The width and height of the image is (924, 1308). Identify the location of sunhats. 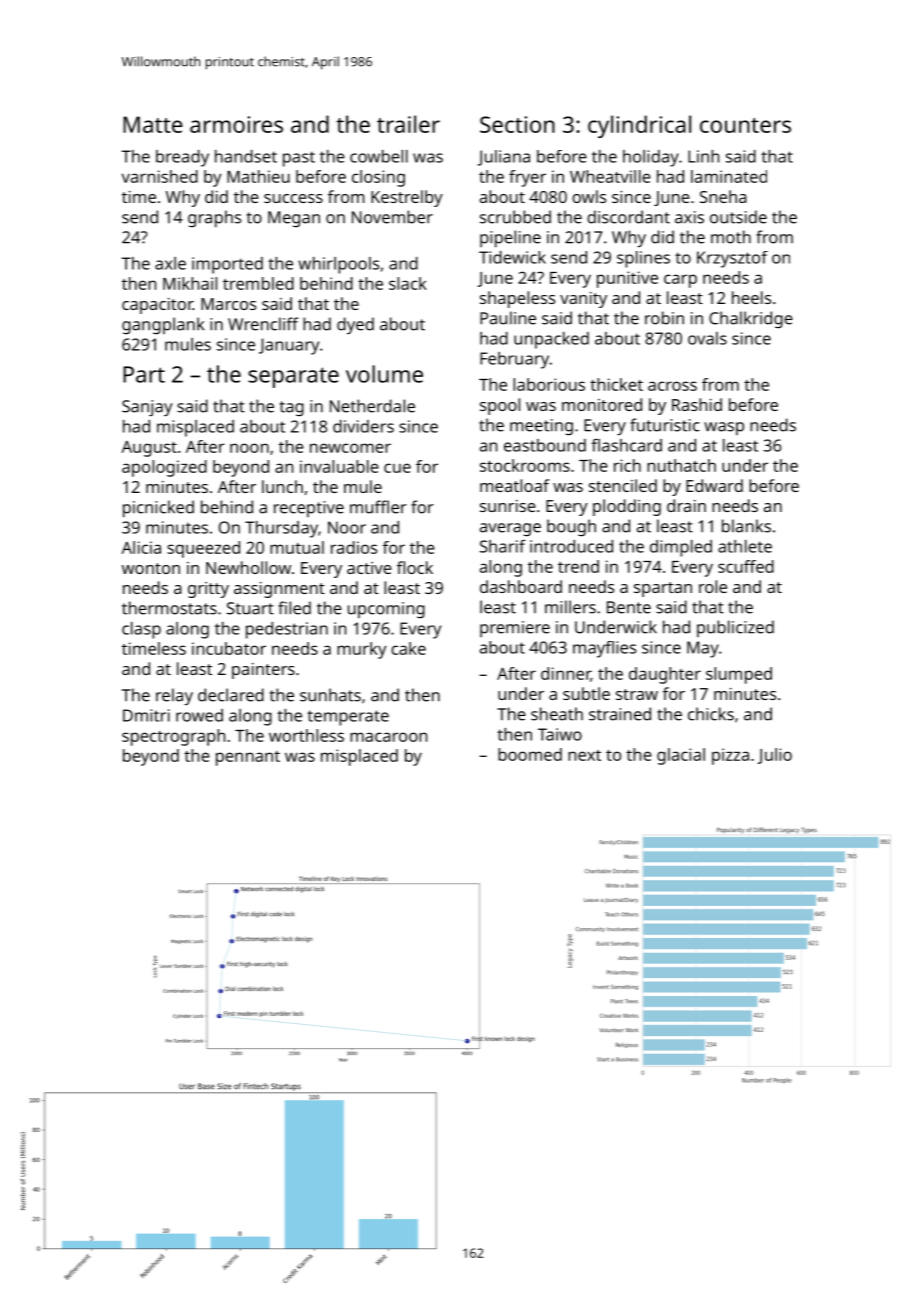
(330, 695).
